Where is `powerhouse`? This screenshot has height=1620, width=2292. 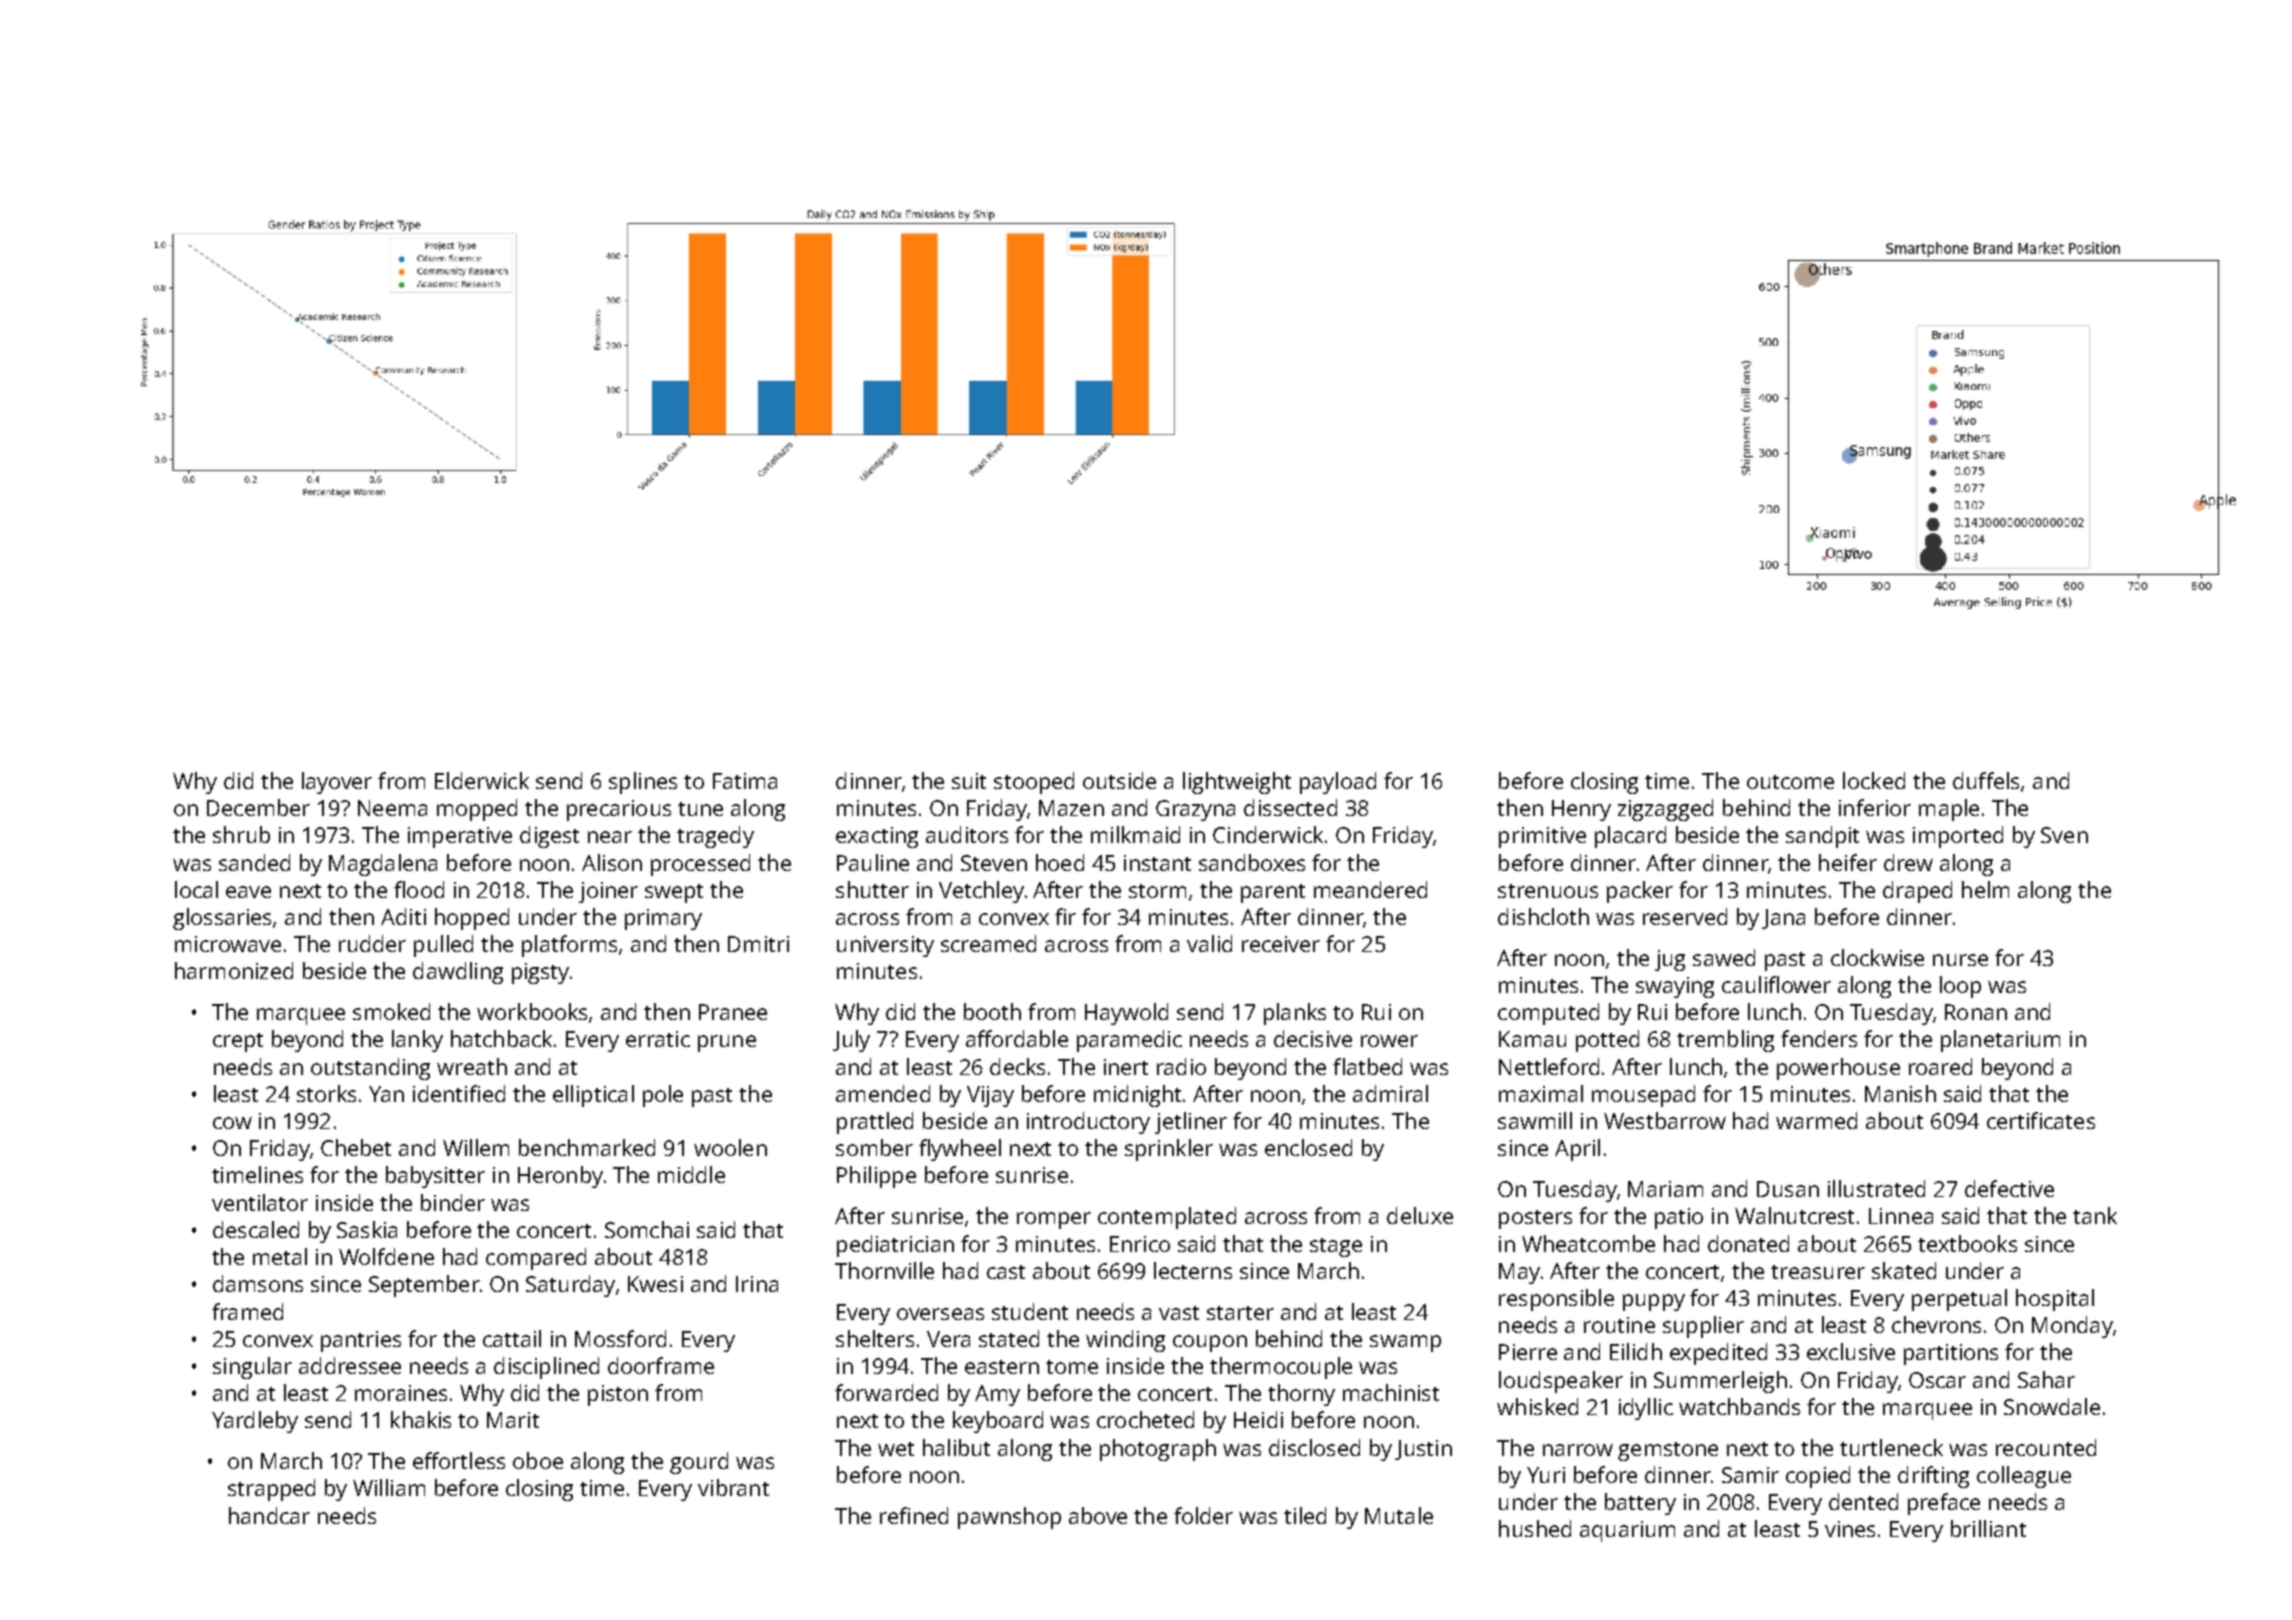
powerhouse is located at coordinates (1838, 1069).
